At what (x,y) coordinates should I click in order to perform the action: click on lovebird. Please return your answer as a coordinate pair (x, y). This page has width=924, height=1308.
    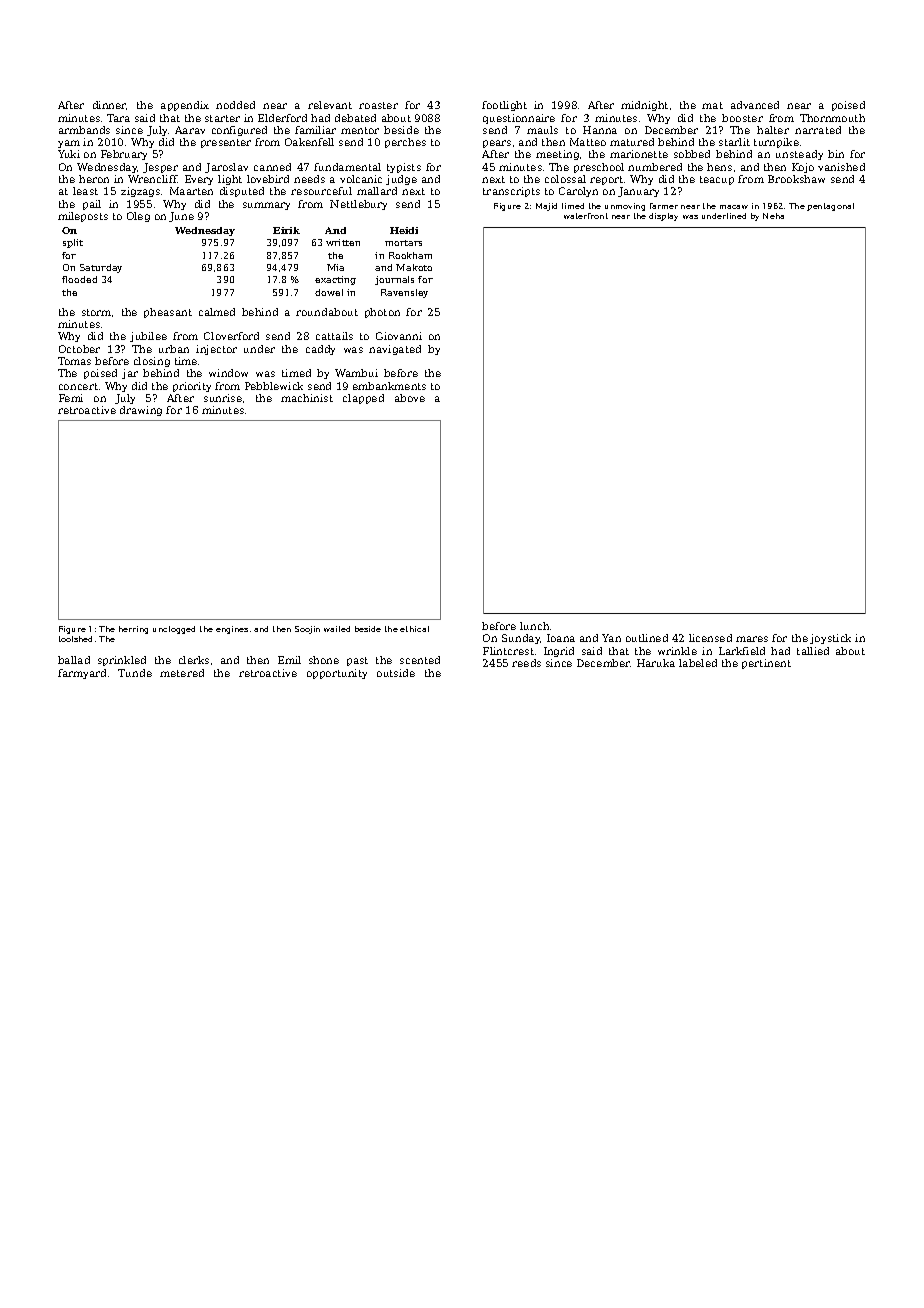
    Looking at the image, I should click on (268, 179).
